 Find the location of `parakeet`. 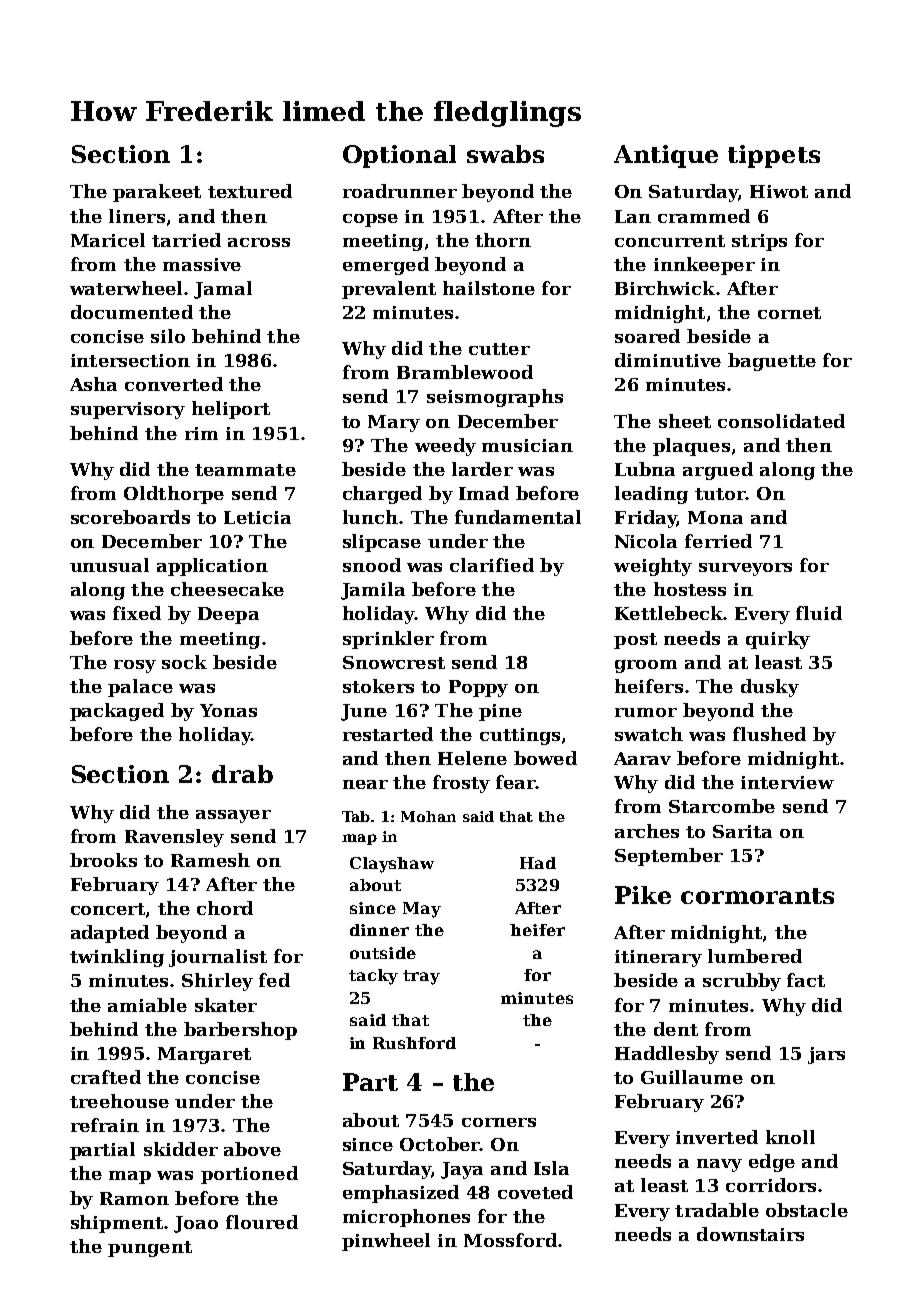

parakeet is located at coordinates (157, 193).
